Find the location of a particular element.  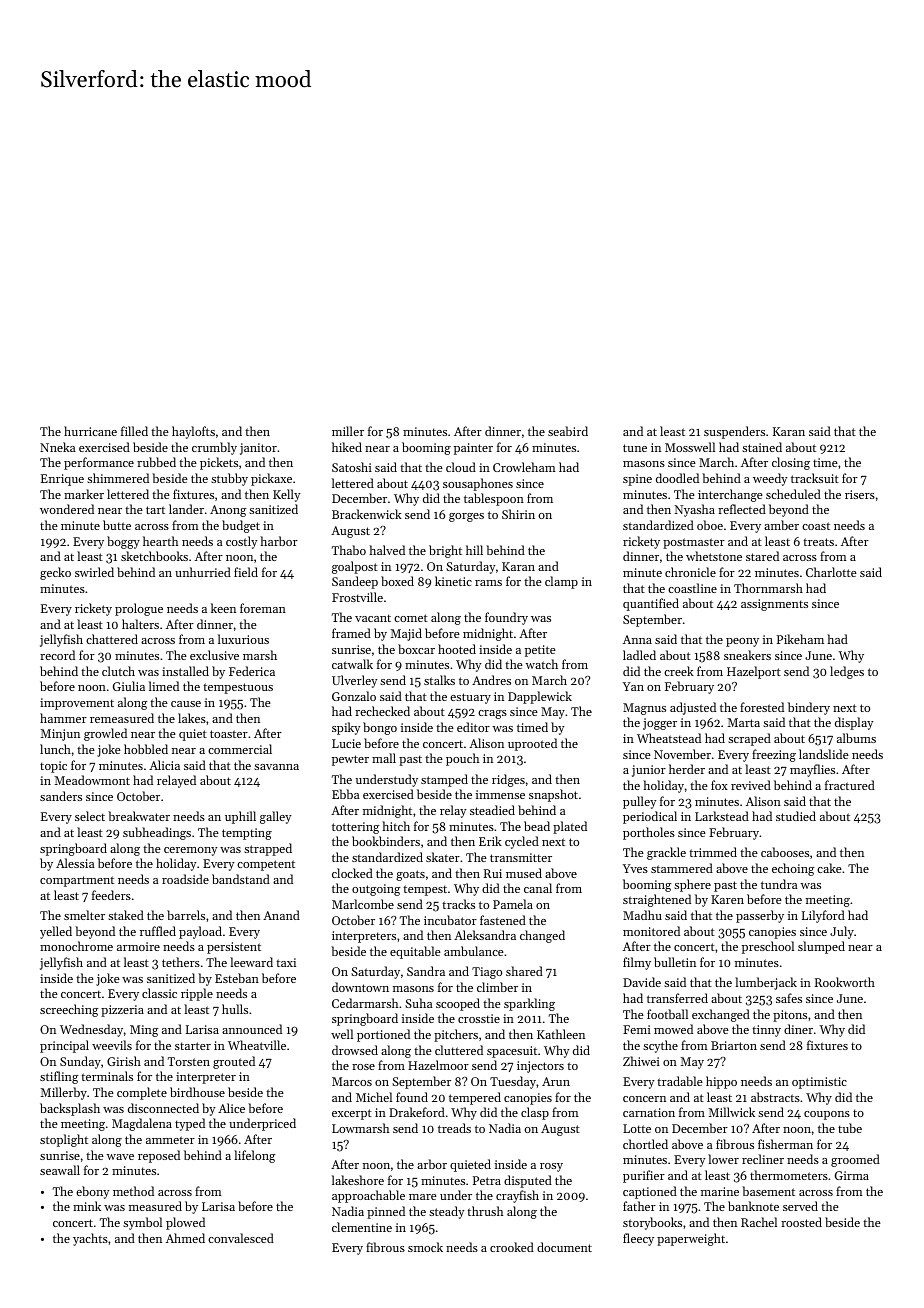

estuary is located at coordinates (470, 698).
